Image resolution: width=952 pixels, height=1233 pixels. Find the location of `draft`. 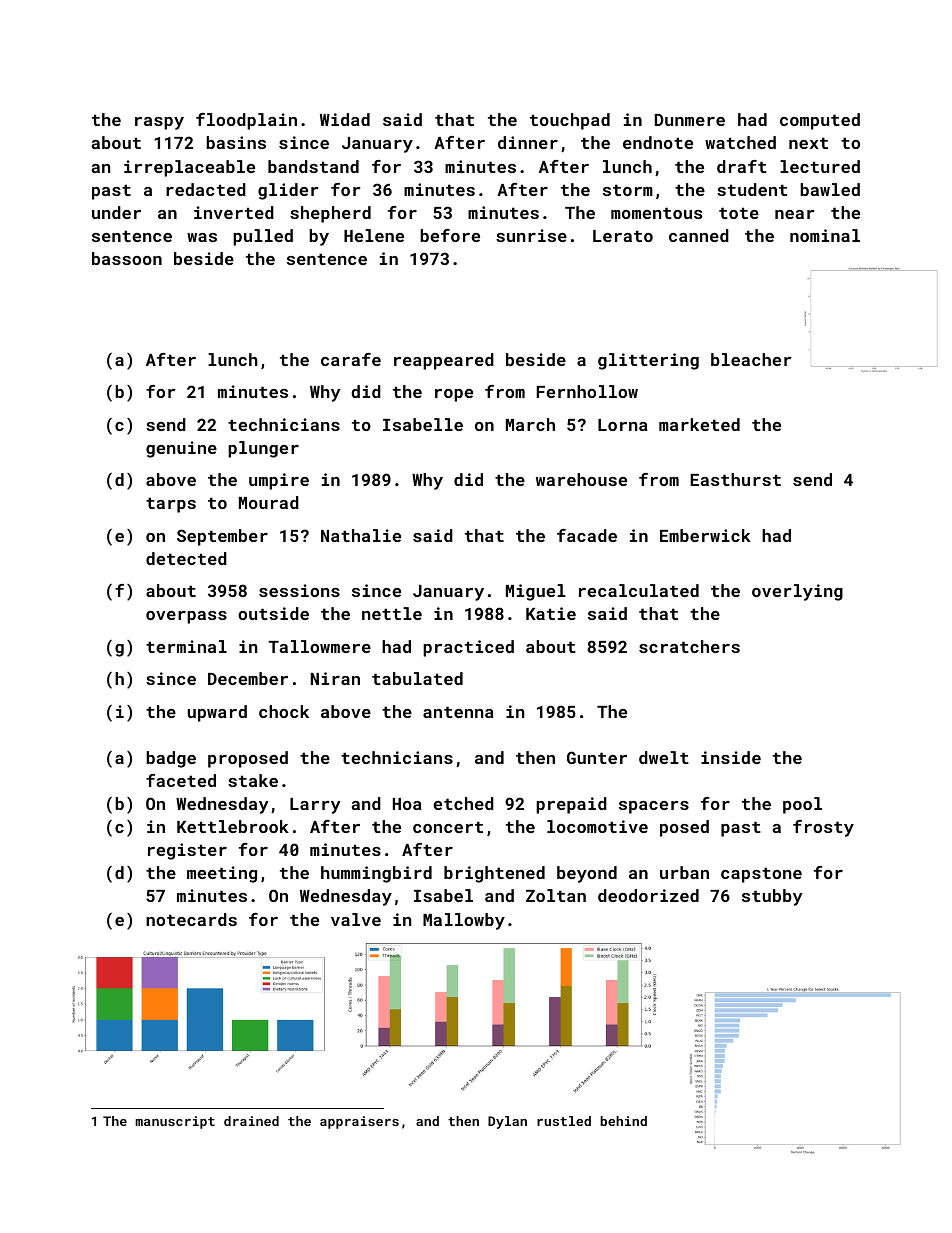

draft is located at coordinates (742, 166).
